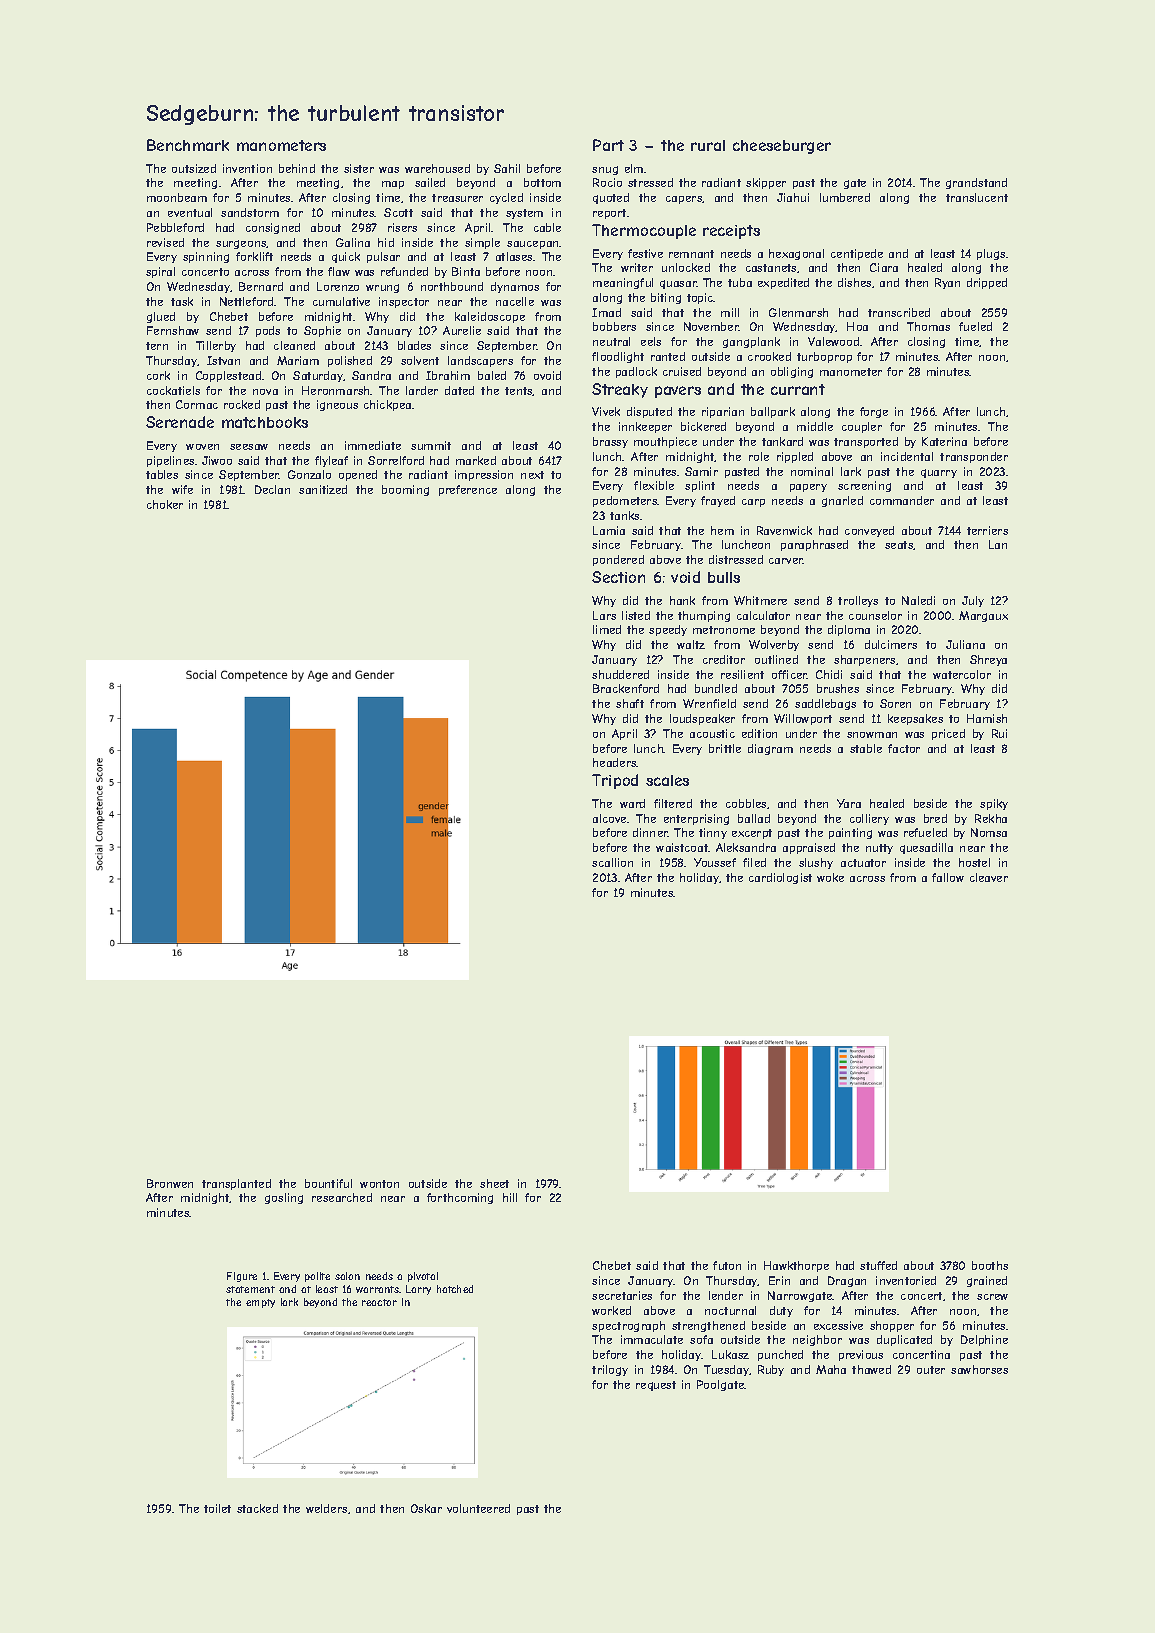 The width and height of the page is (1155, 1633). What do you see at coordinates (634, 168) in the page?
I see `elm` at bounding box center [634, 168].
